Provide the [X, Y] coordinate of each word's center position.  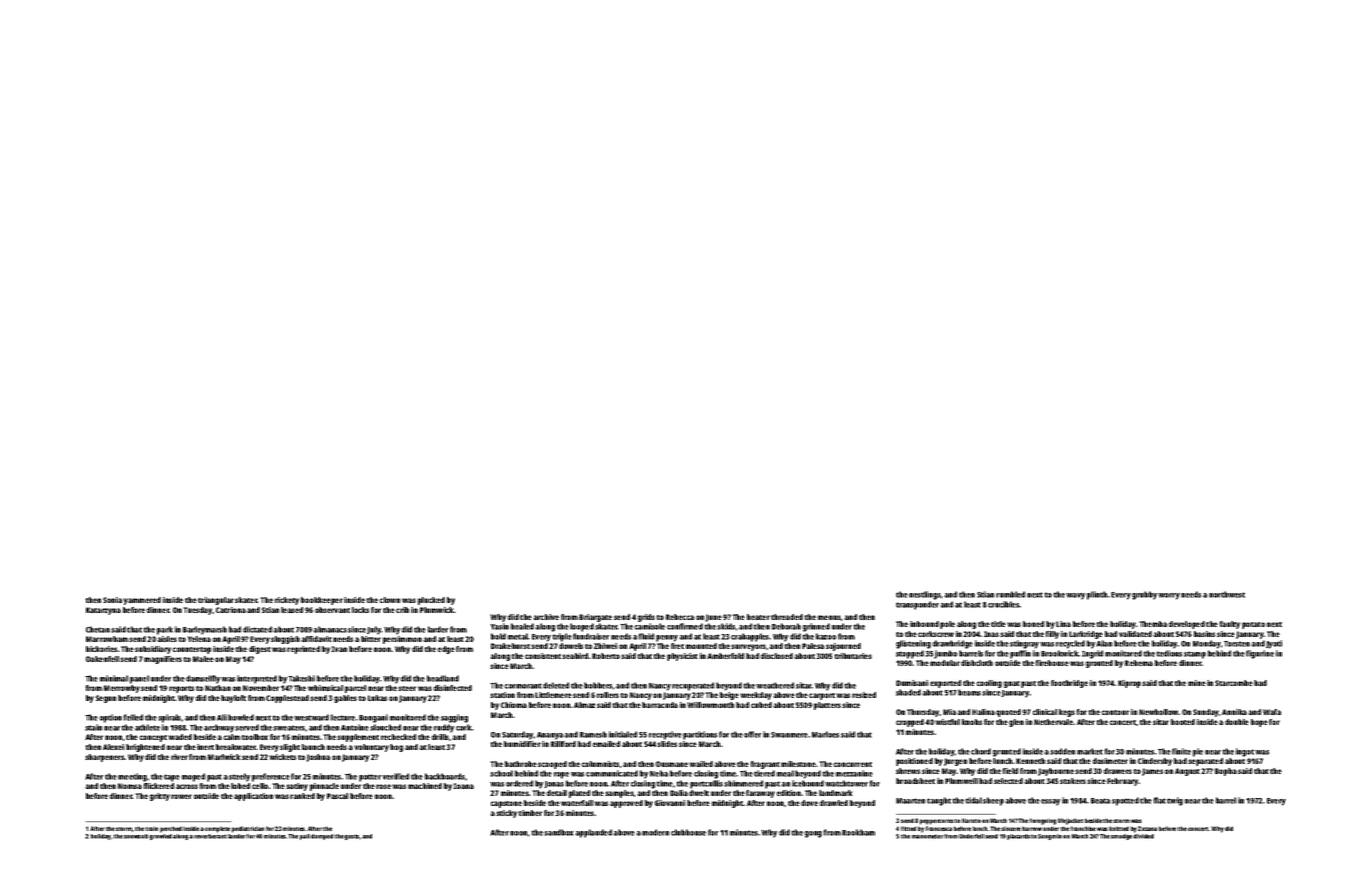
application [253, 797]
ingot [1245, 752]
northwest [1227, 594]
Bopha [1226, 772]
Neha [659, 773]
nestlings [925, 595]
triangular [216, 601]
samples [619, 794]
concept [153, 738]
